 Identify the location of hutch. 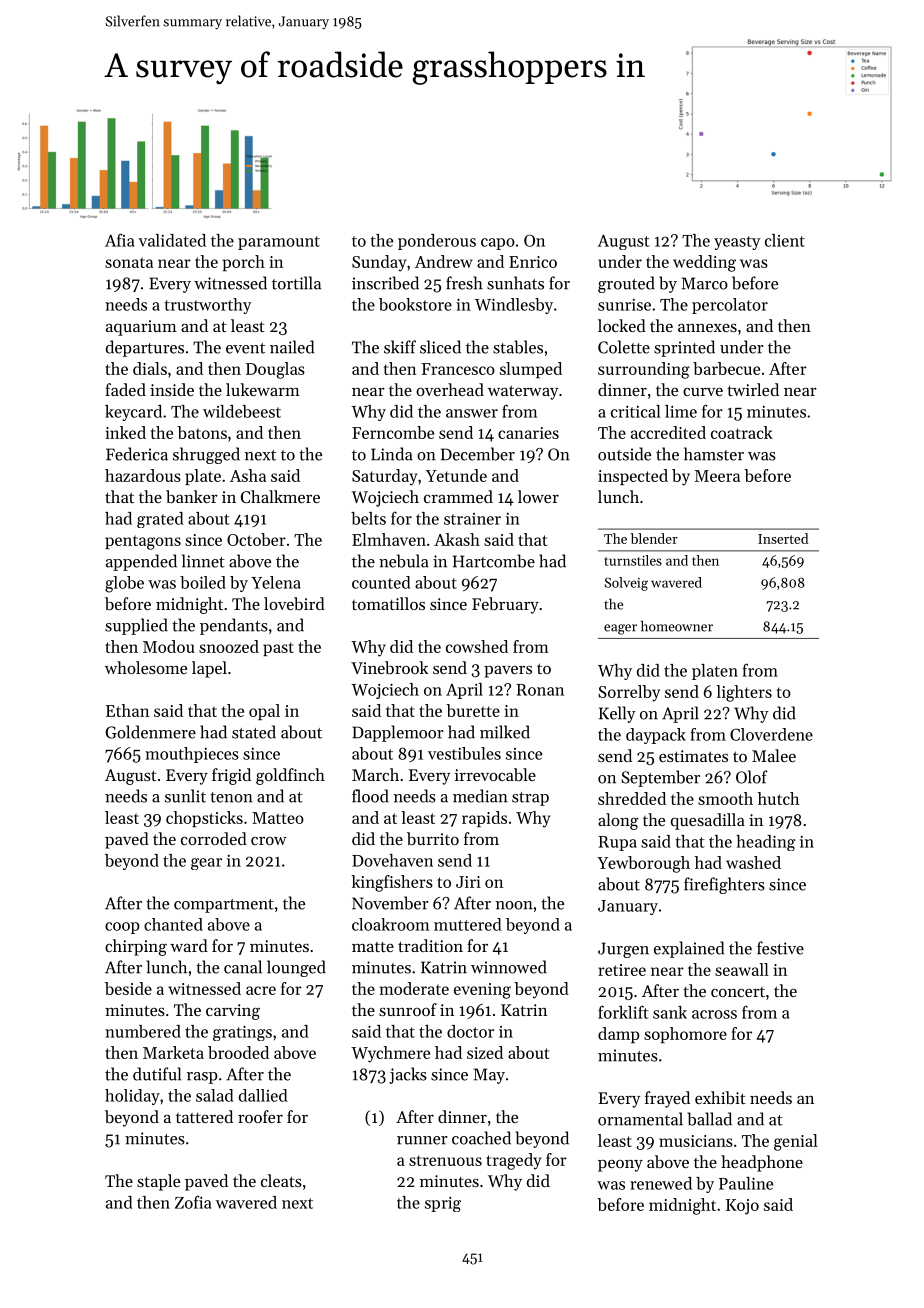
(778, 798).
